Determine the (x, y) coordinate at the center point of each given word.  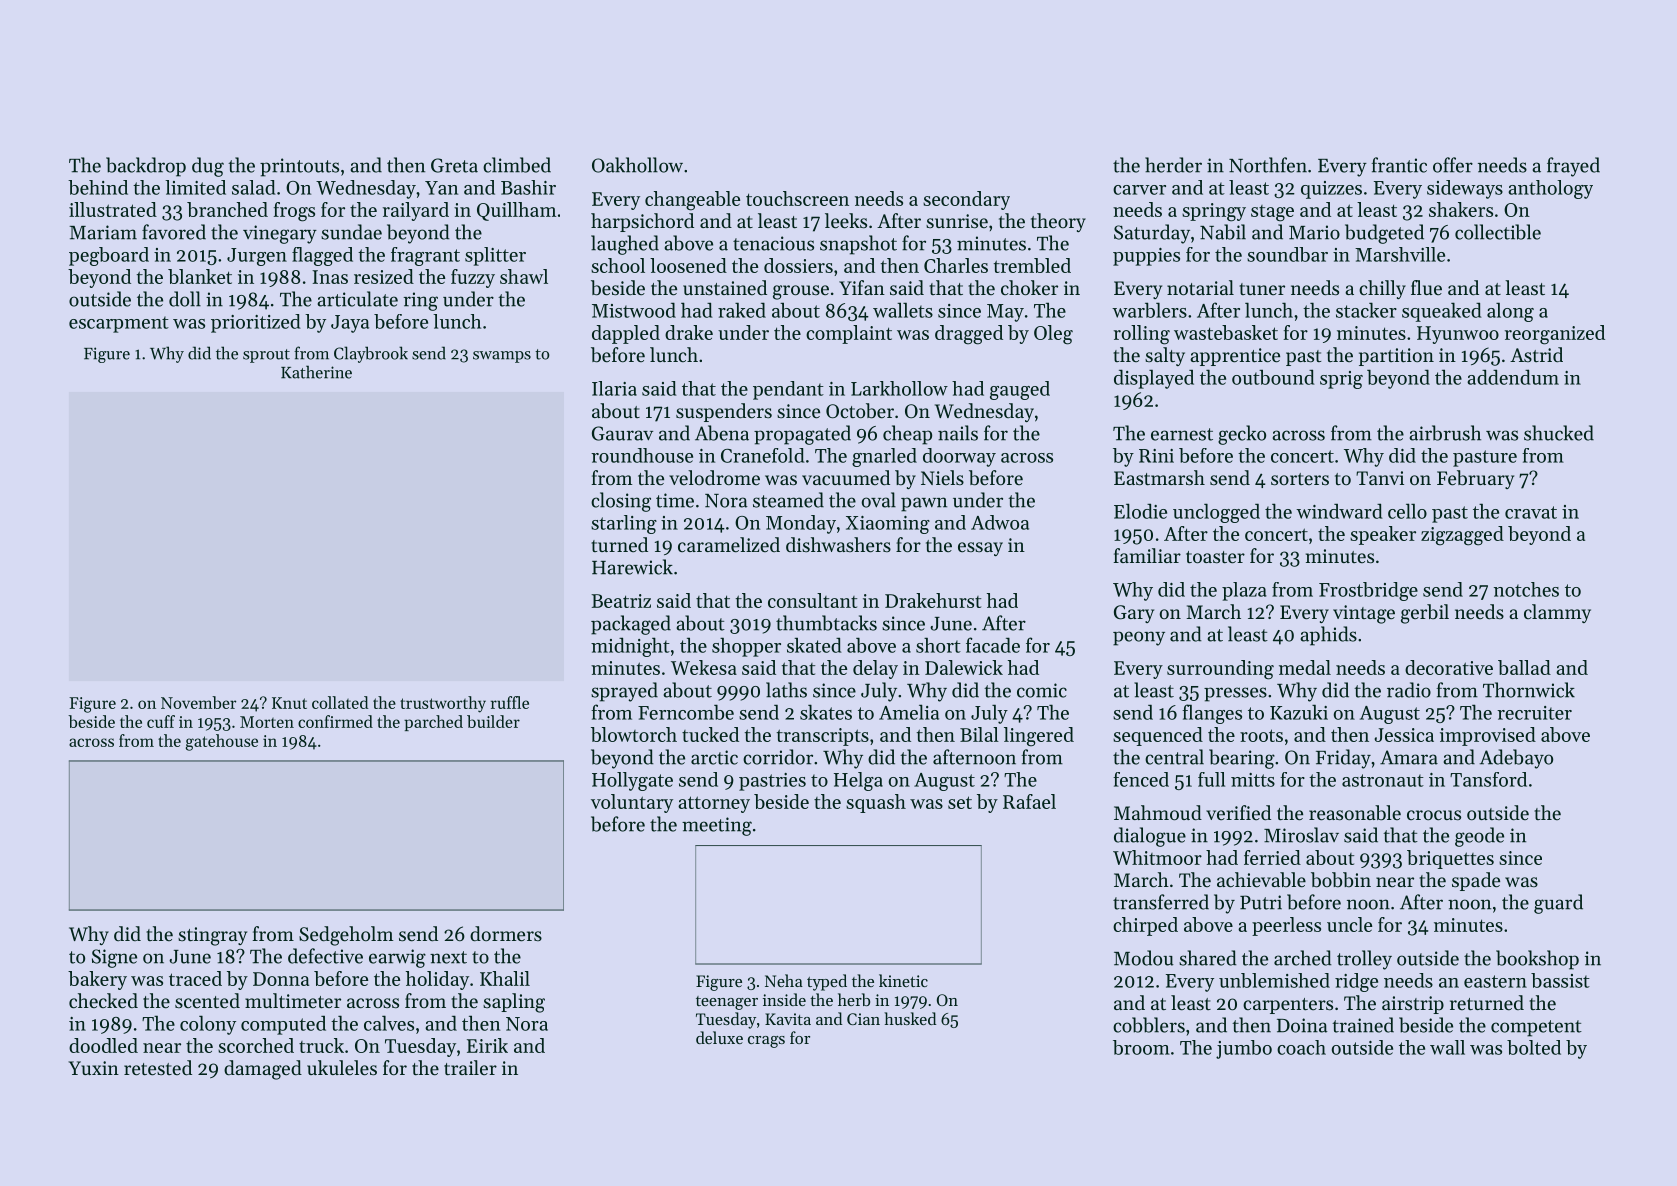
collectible (1498, 232)
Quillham (516, 211)
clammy (1557, 613)
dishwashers (838, 545)
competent (1536, 1028)
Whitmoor (1157, 857)
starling (624, 524)
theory (1058, 222)
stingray (212, 936)
